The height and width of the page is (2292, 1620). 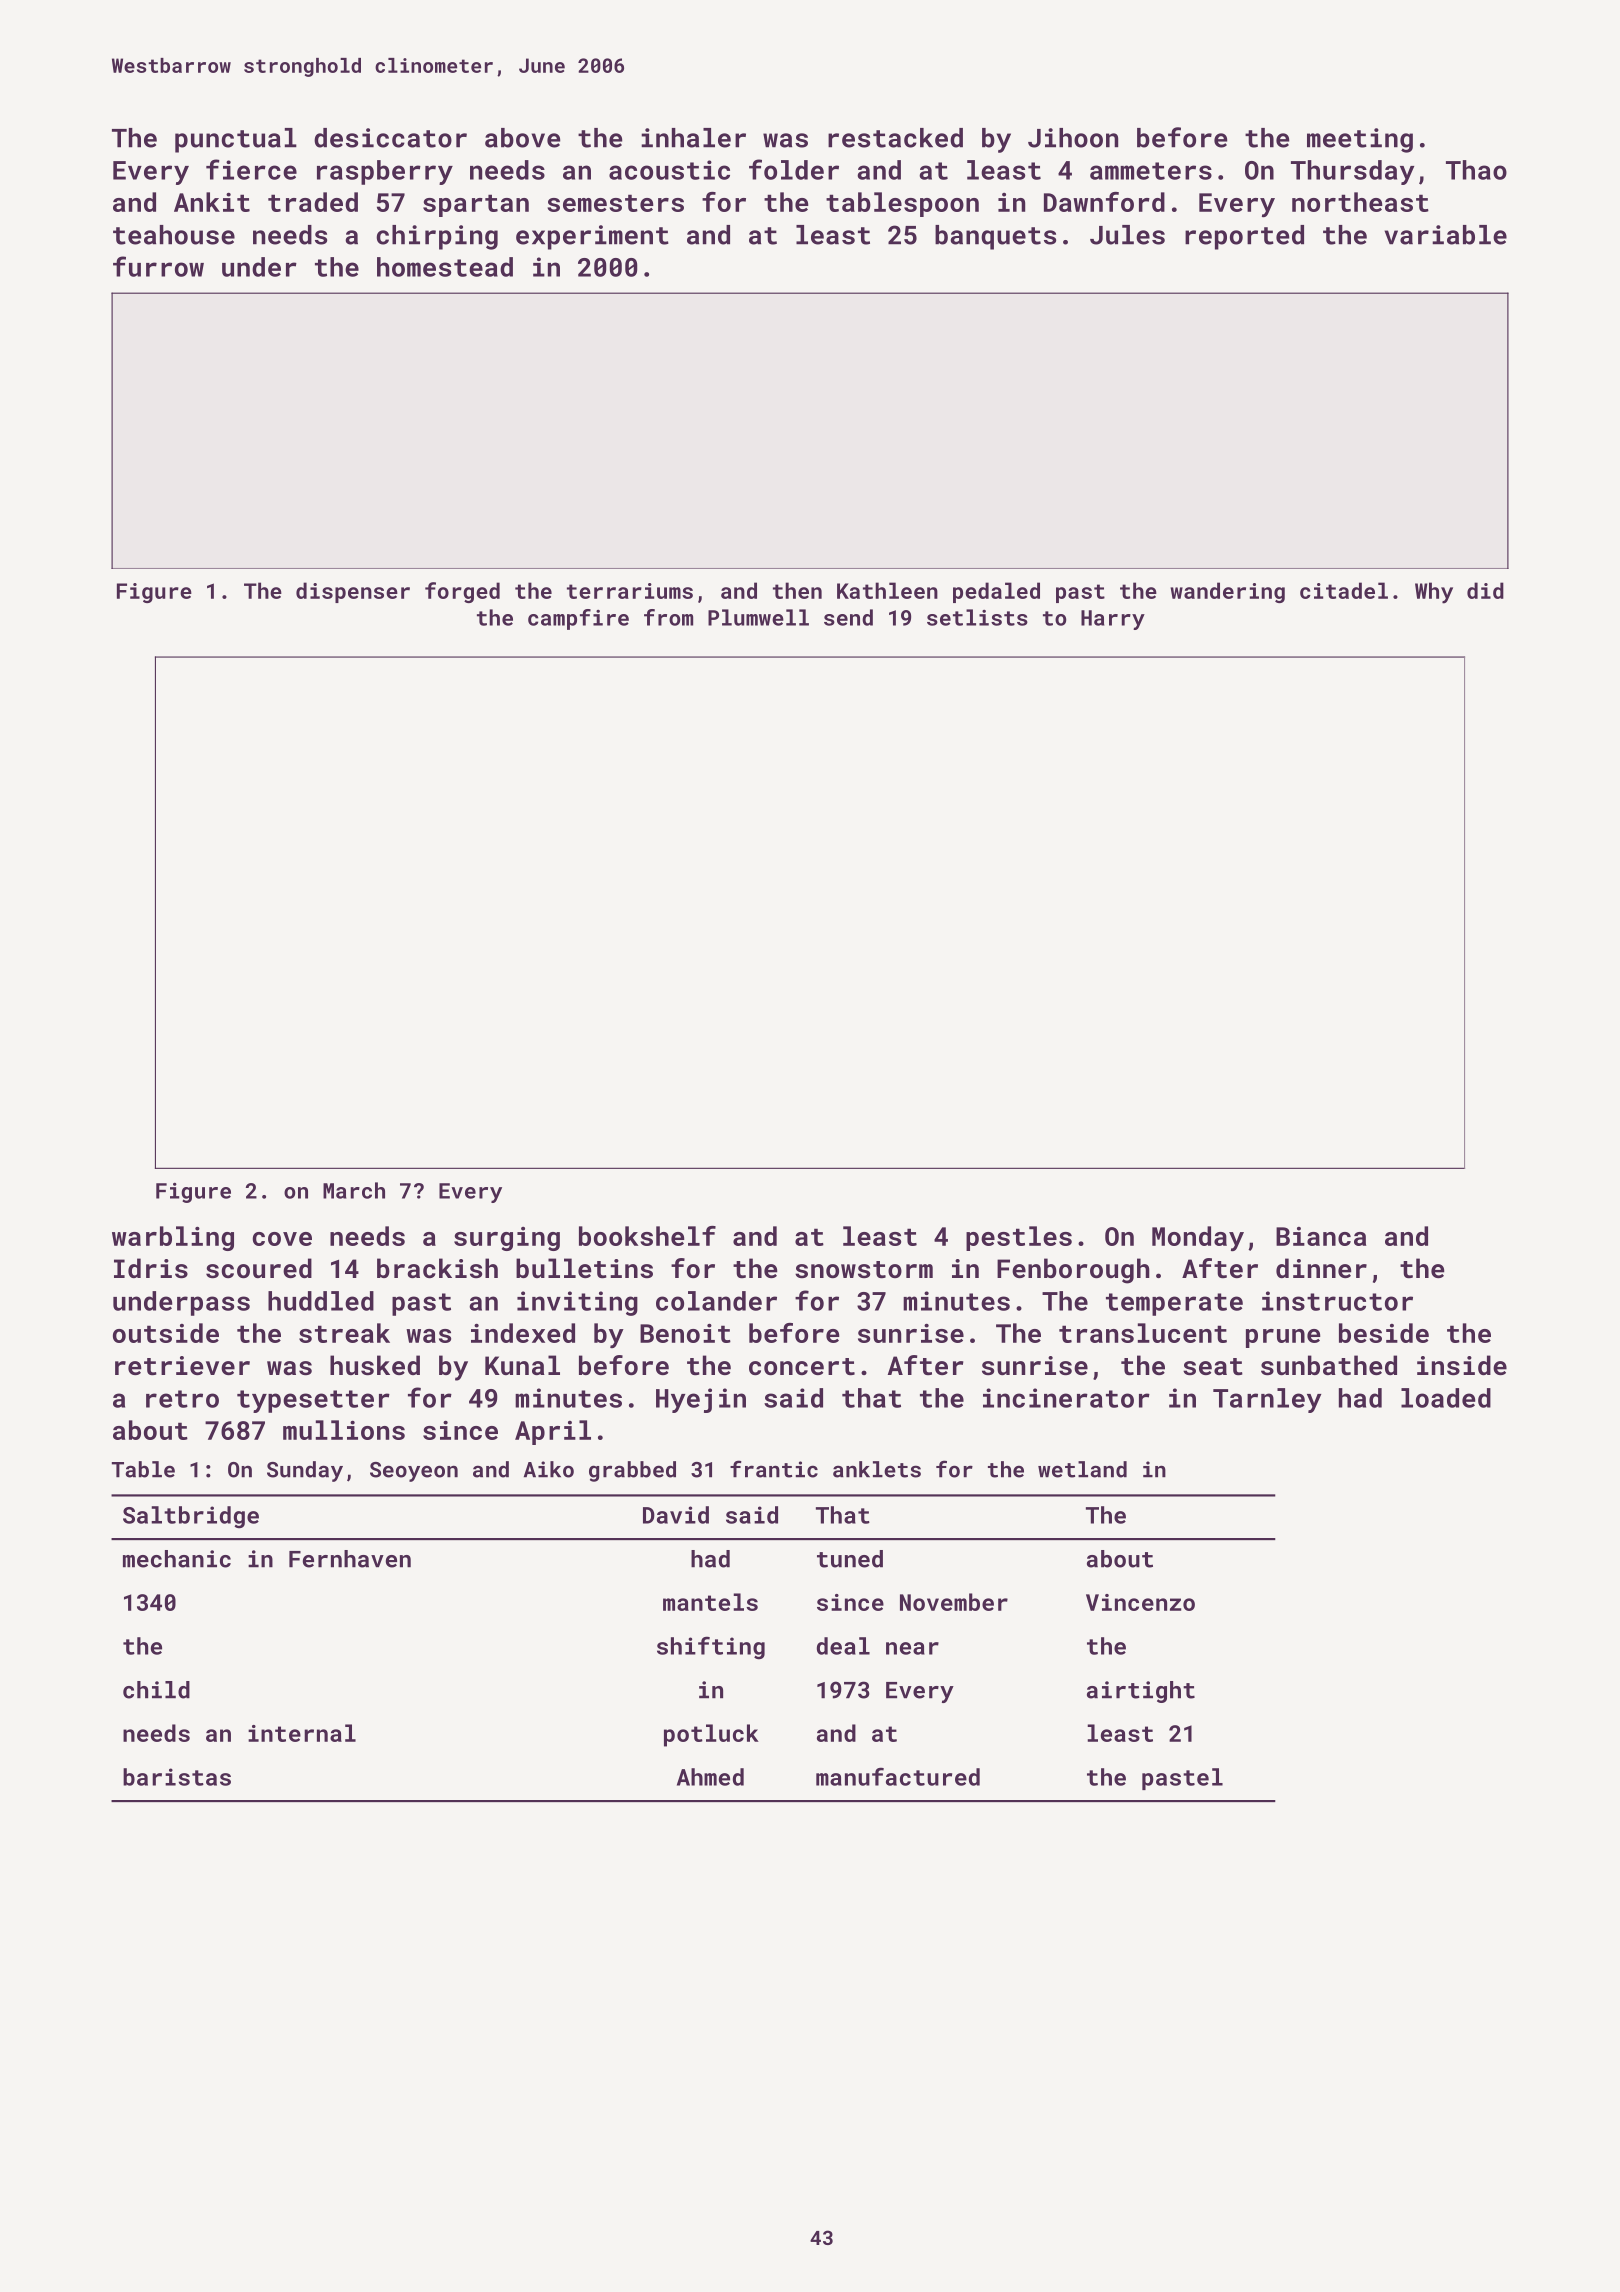 What do you see at coordinates (462, 592) in the page?
I see `forged` at bounding box center [462, 592].
